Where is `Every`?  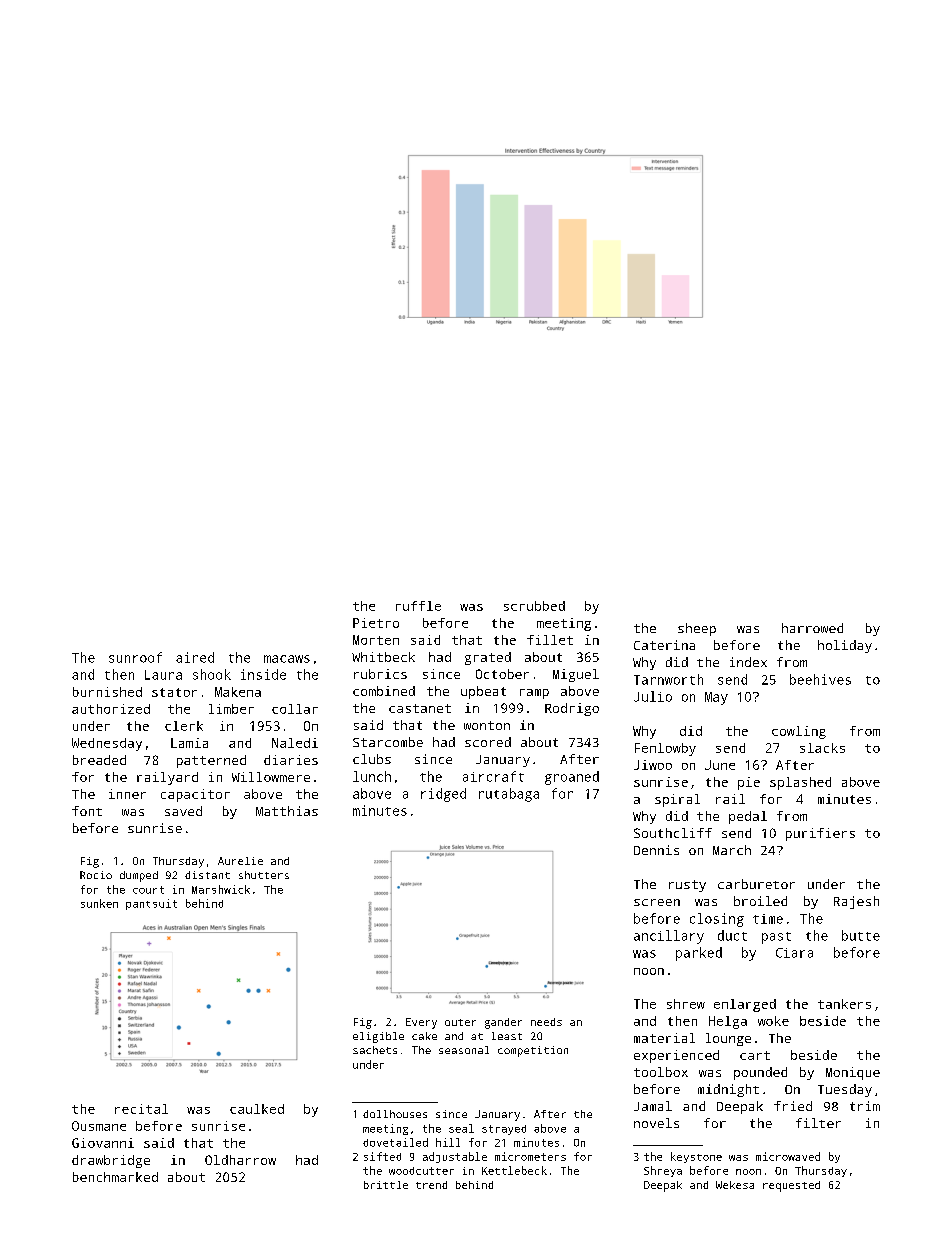
Every is located at coordinates (421, 1023).
